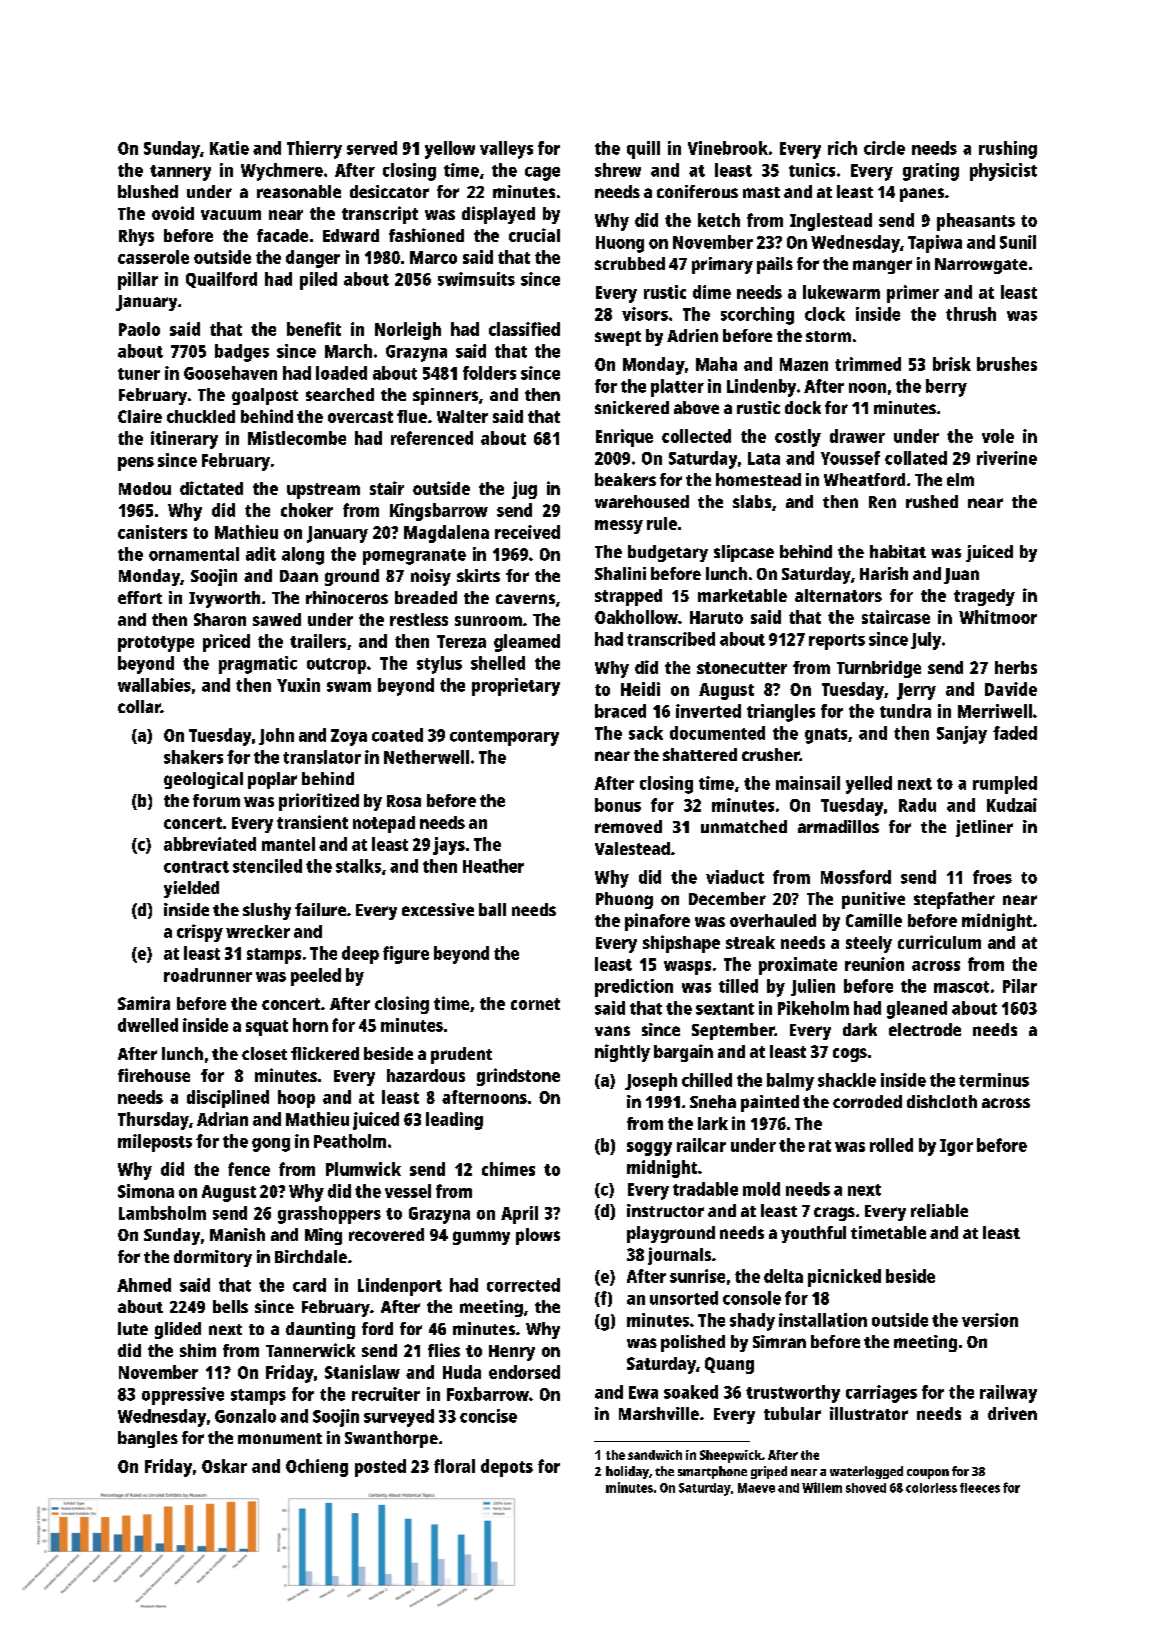  What do you see at coordinates (144, 1003) in the screenshot?
I see `Samira` at bounding box center [144, 1003].
